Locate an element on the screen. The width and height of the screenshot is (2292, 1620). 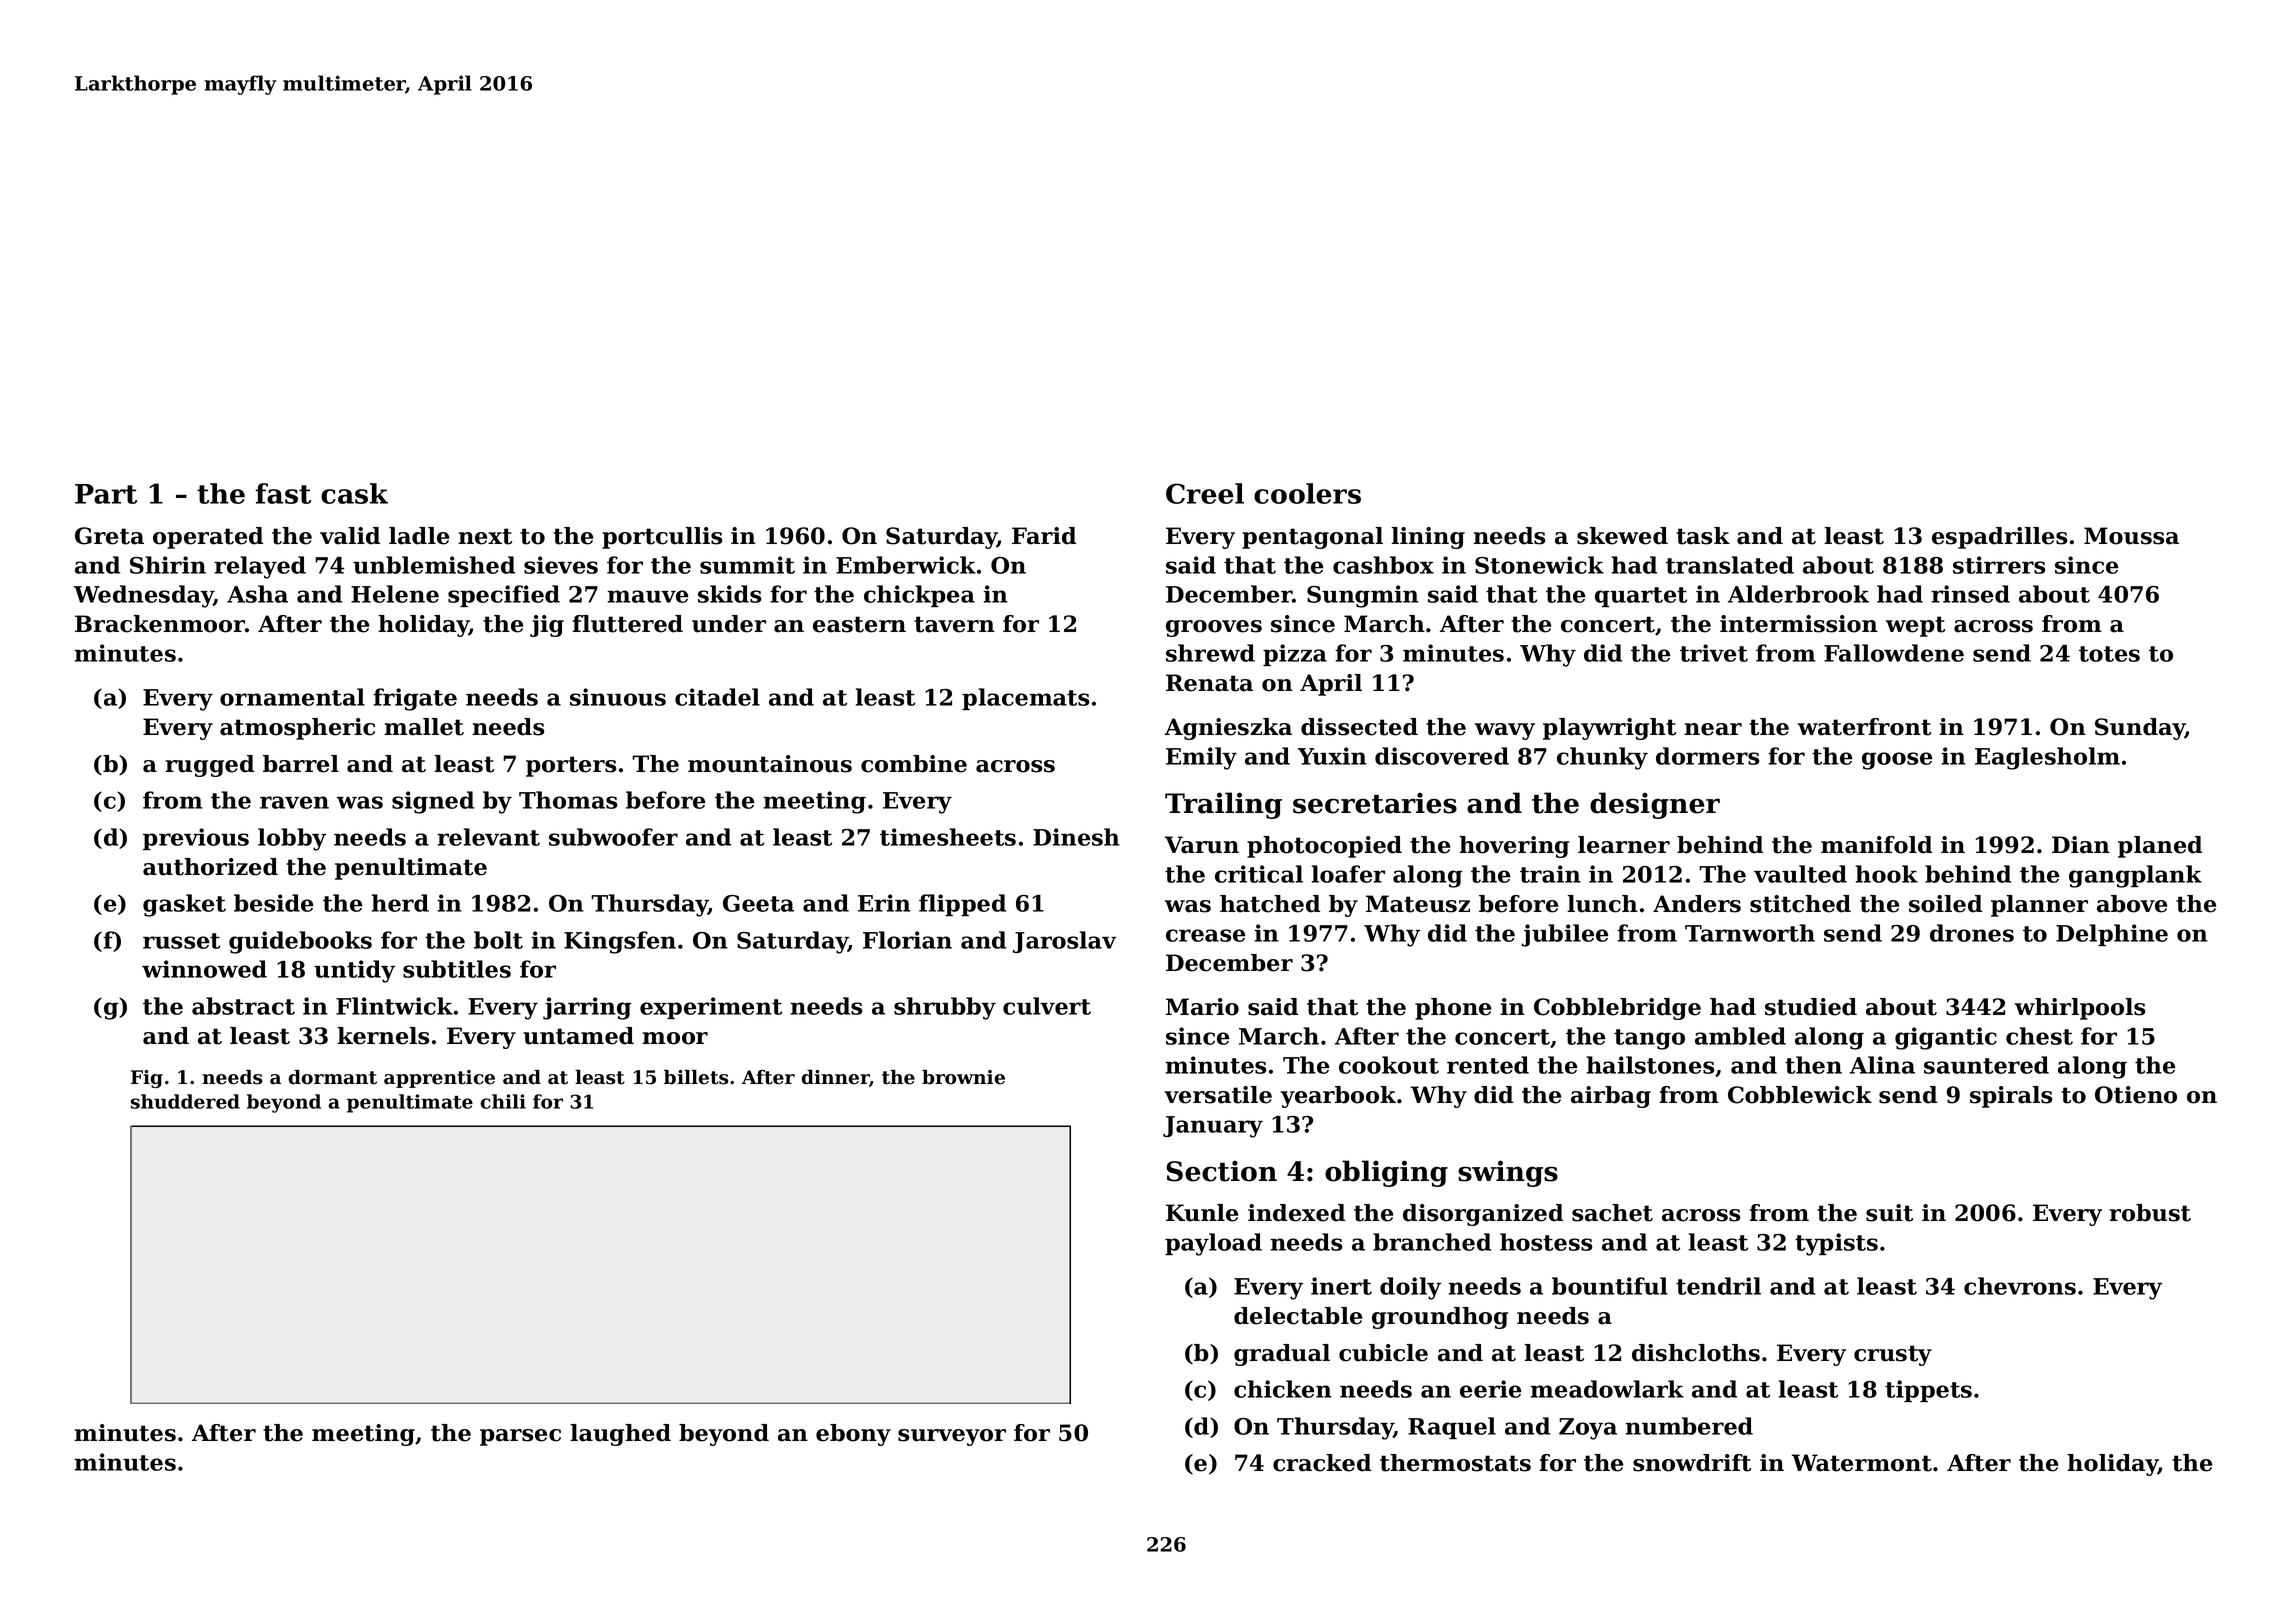
Farid is located at coordinates (1044, 536).
